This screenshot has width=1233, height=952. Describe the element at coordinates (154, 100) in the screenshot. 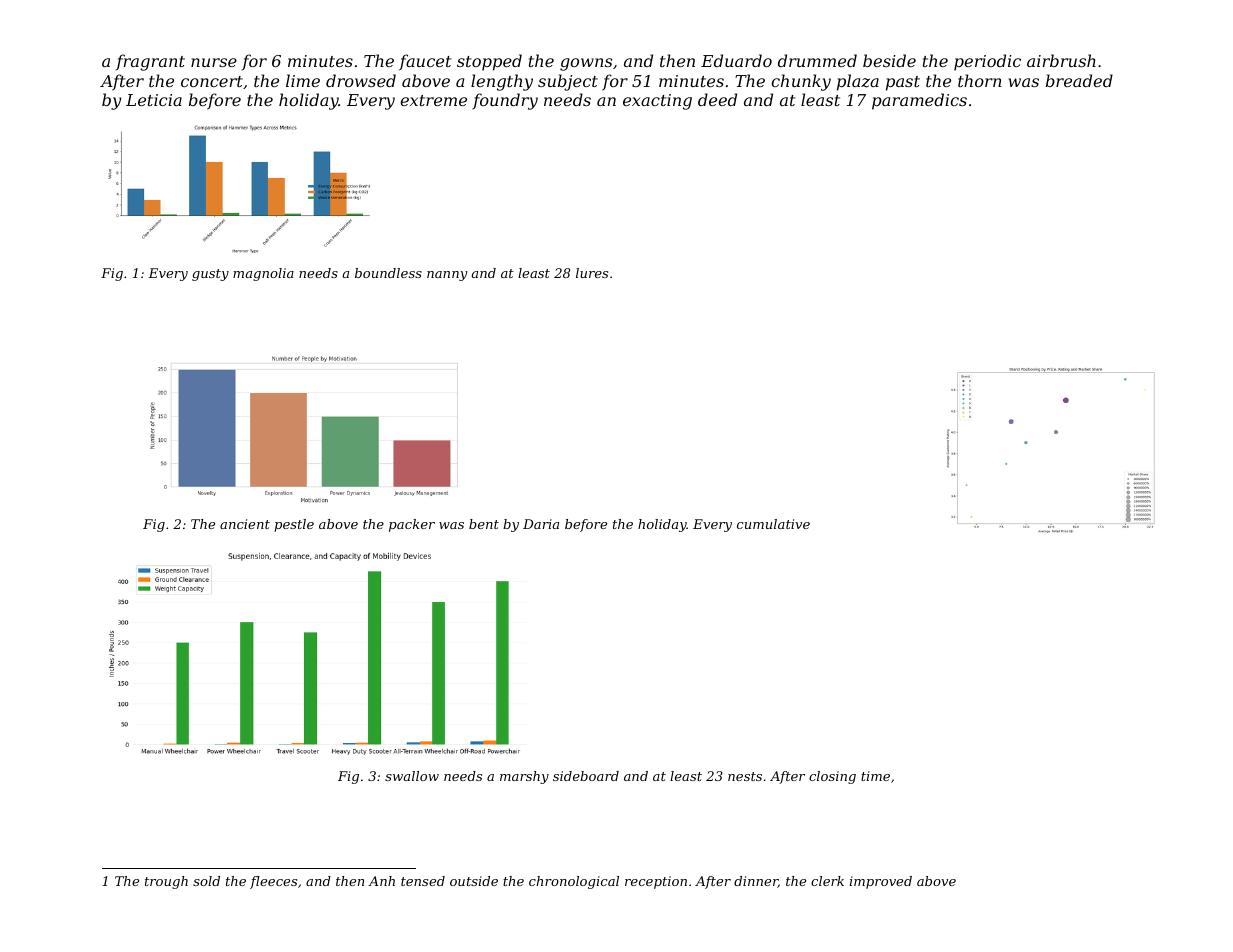

I see `Leticia` at that location.
